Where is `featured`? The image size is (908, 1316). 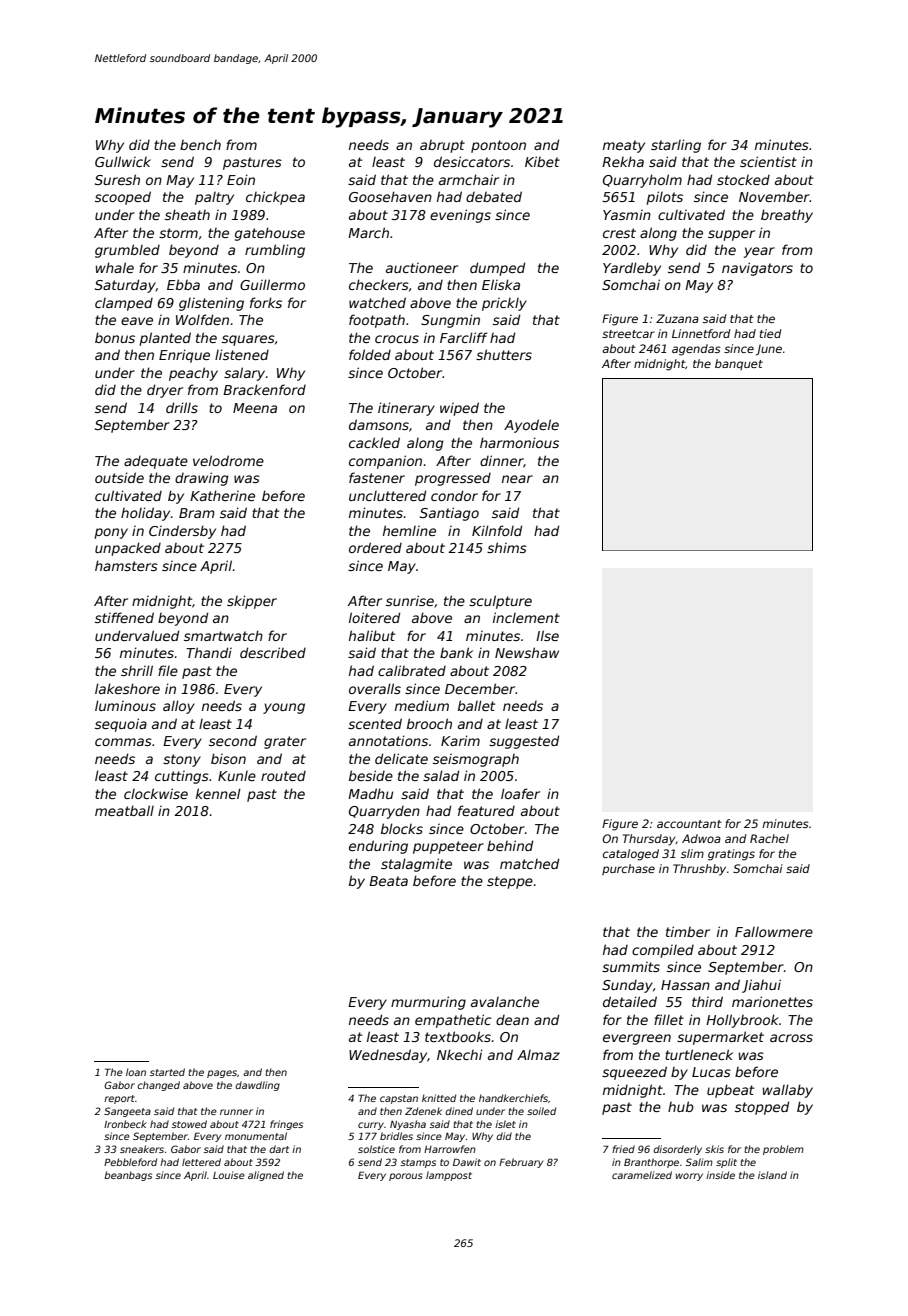
featured is located at coordinates (486, 810).
